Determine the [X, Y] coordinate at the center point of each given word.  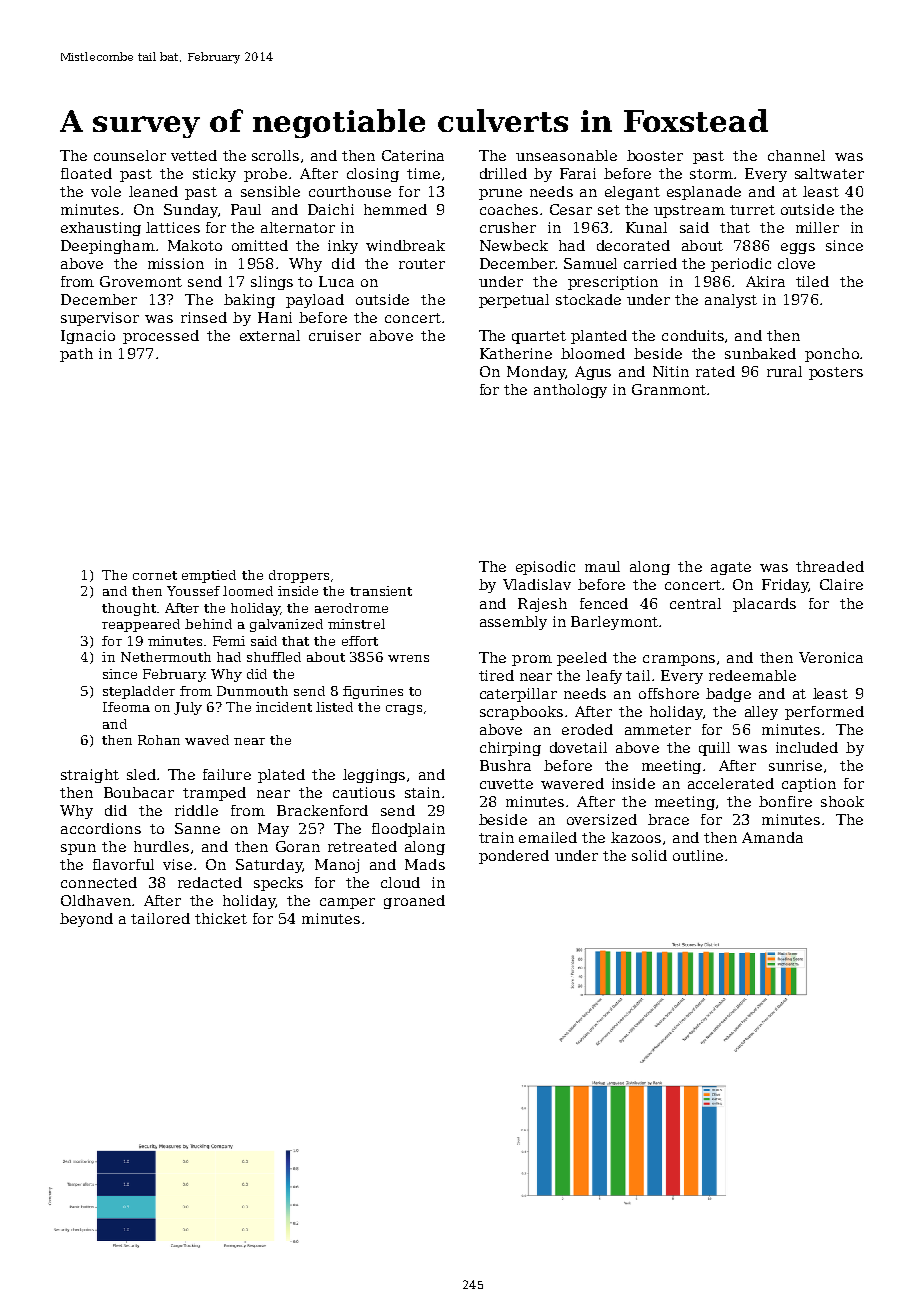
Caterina [413, 155]
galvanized [286, 625]
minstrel [356, 624]
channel [796, 155]
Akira [765, 281]
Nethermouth [166, 657]
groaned [414, 902]
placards [764, 605]
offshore [669, 693]
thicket [221, 918]
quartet [539, 337]
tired [496, 675]
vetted [194, 155]
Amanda [772, 837]
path [76, 355]
